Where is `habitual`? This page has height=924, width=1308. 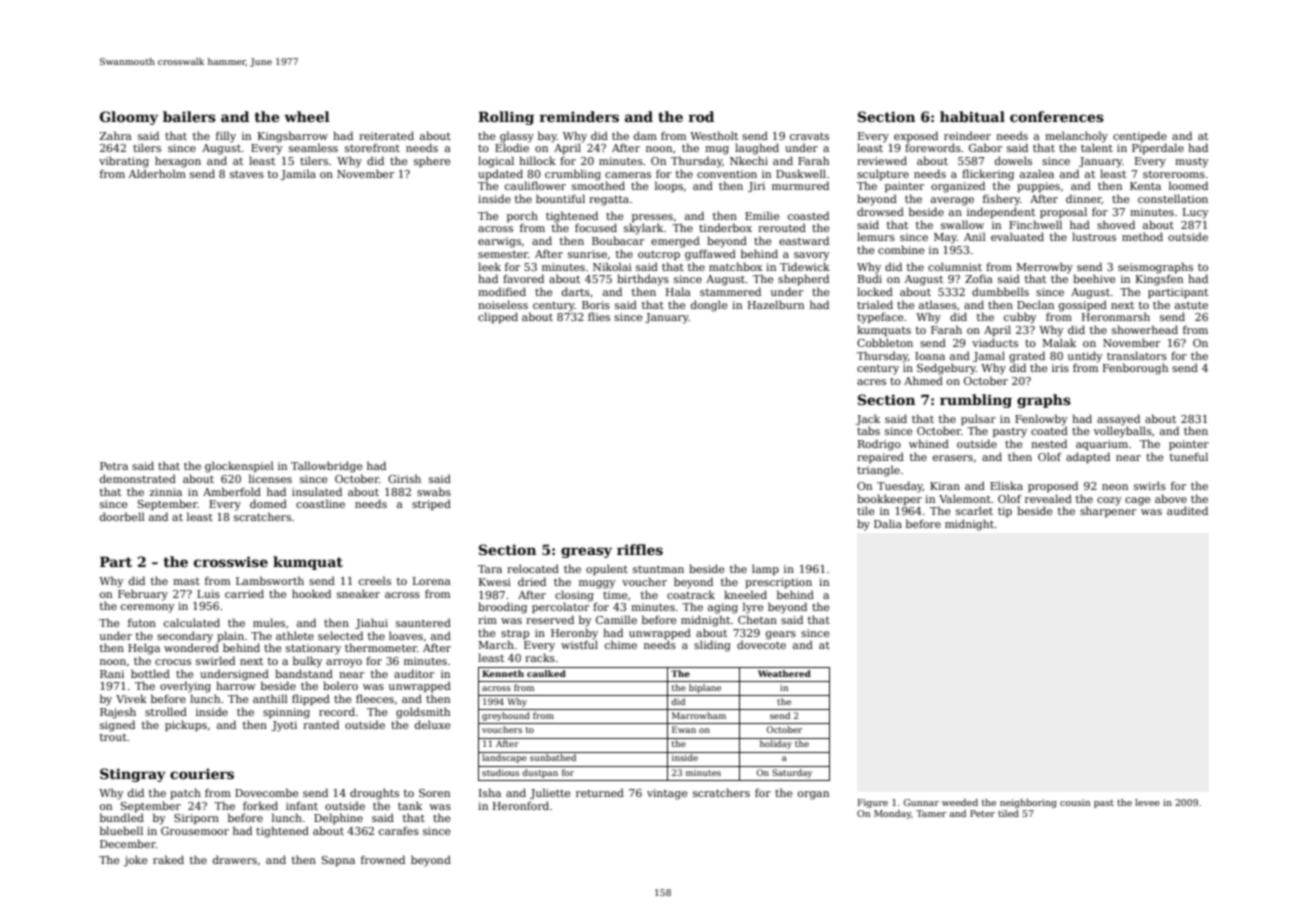
habitual is located at coordinates (972, 116).
